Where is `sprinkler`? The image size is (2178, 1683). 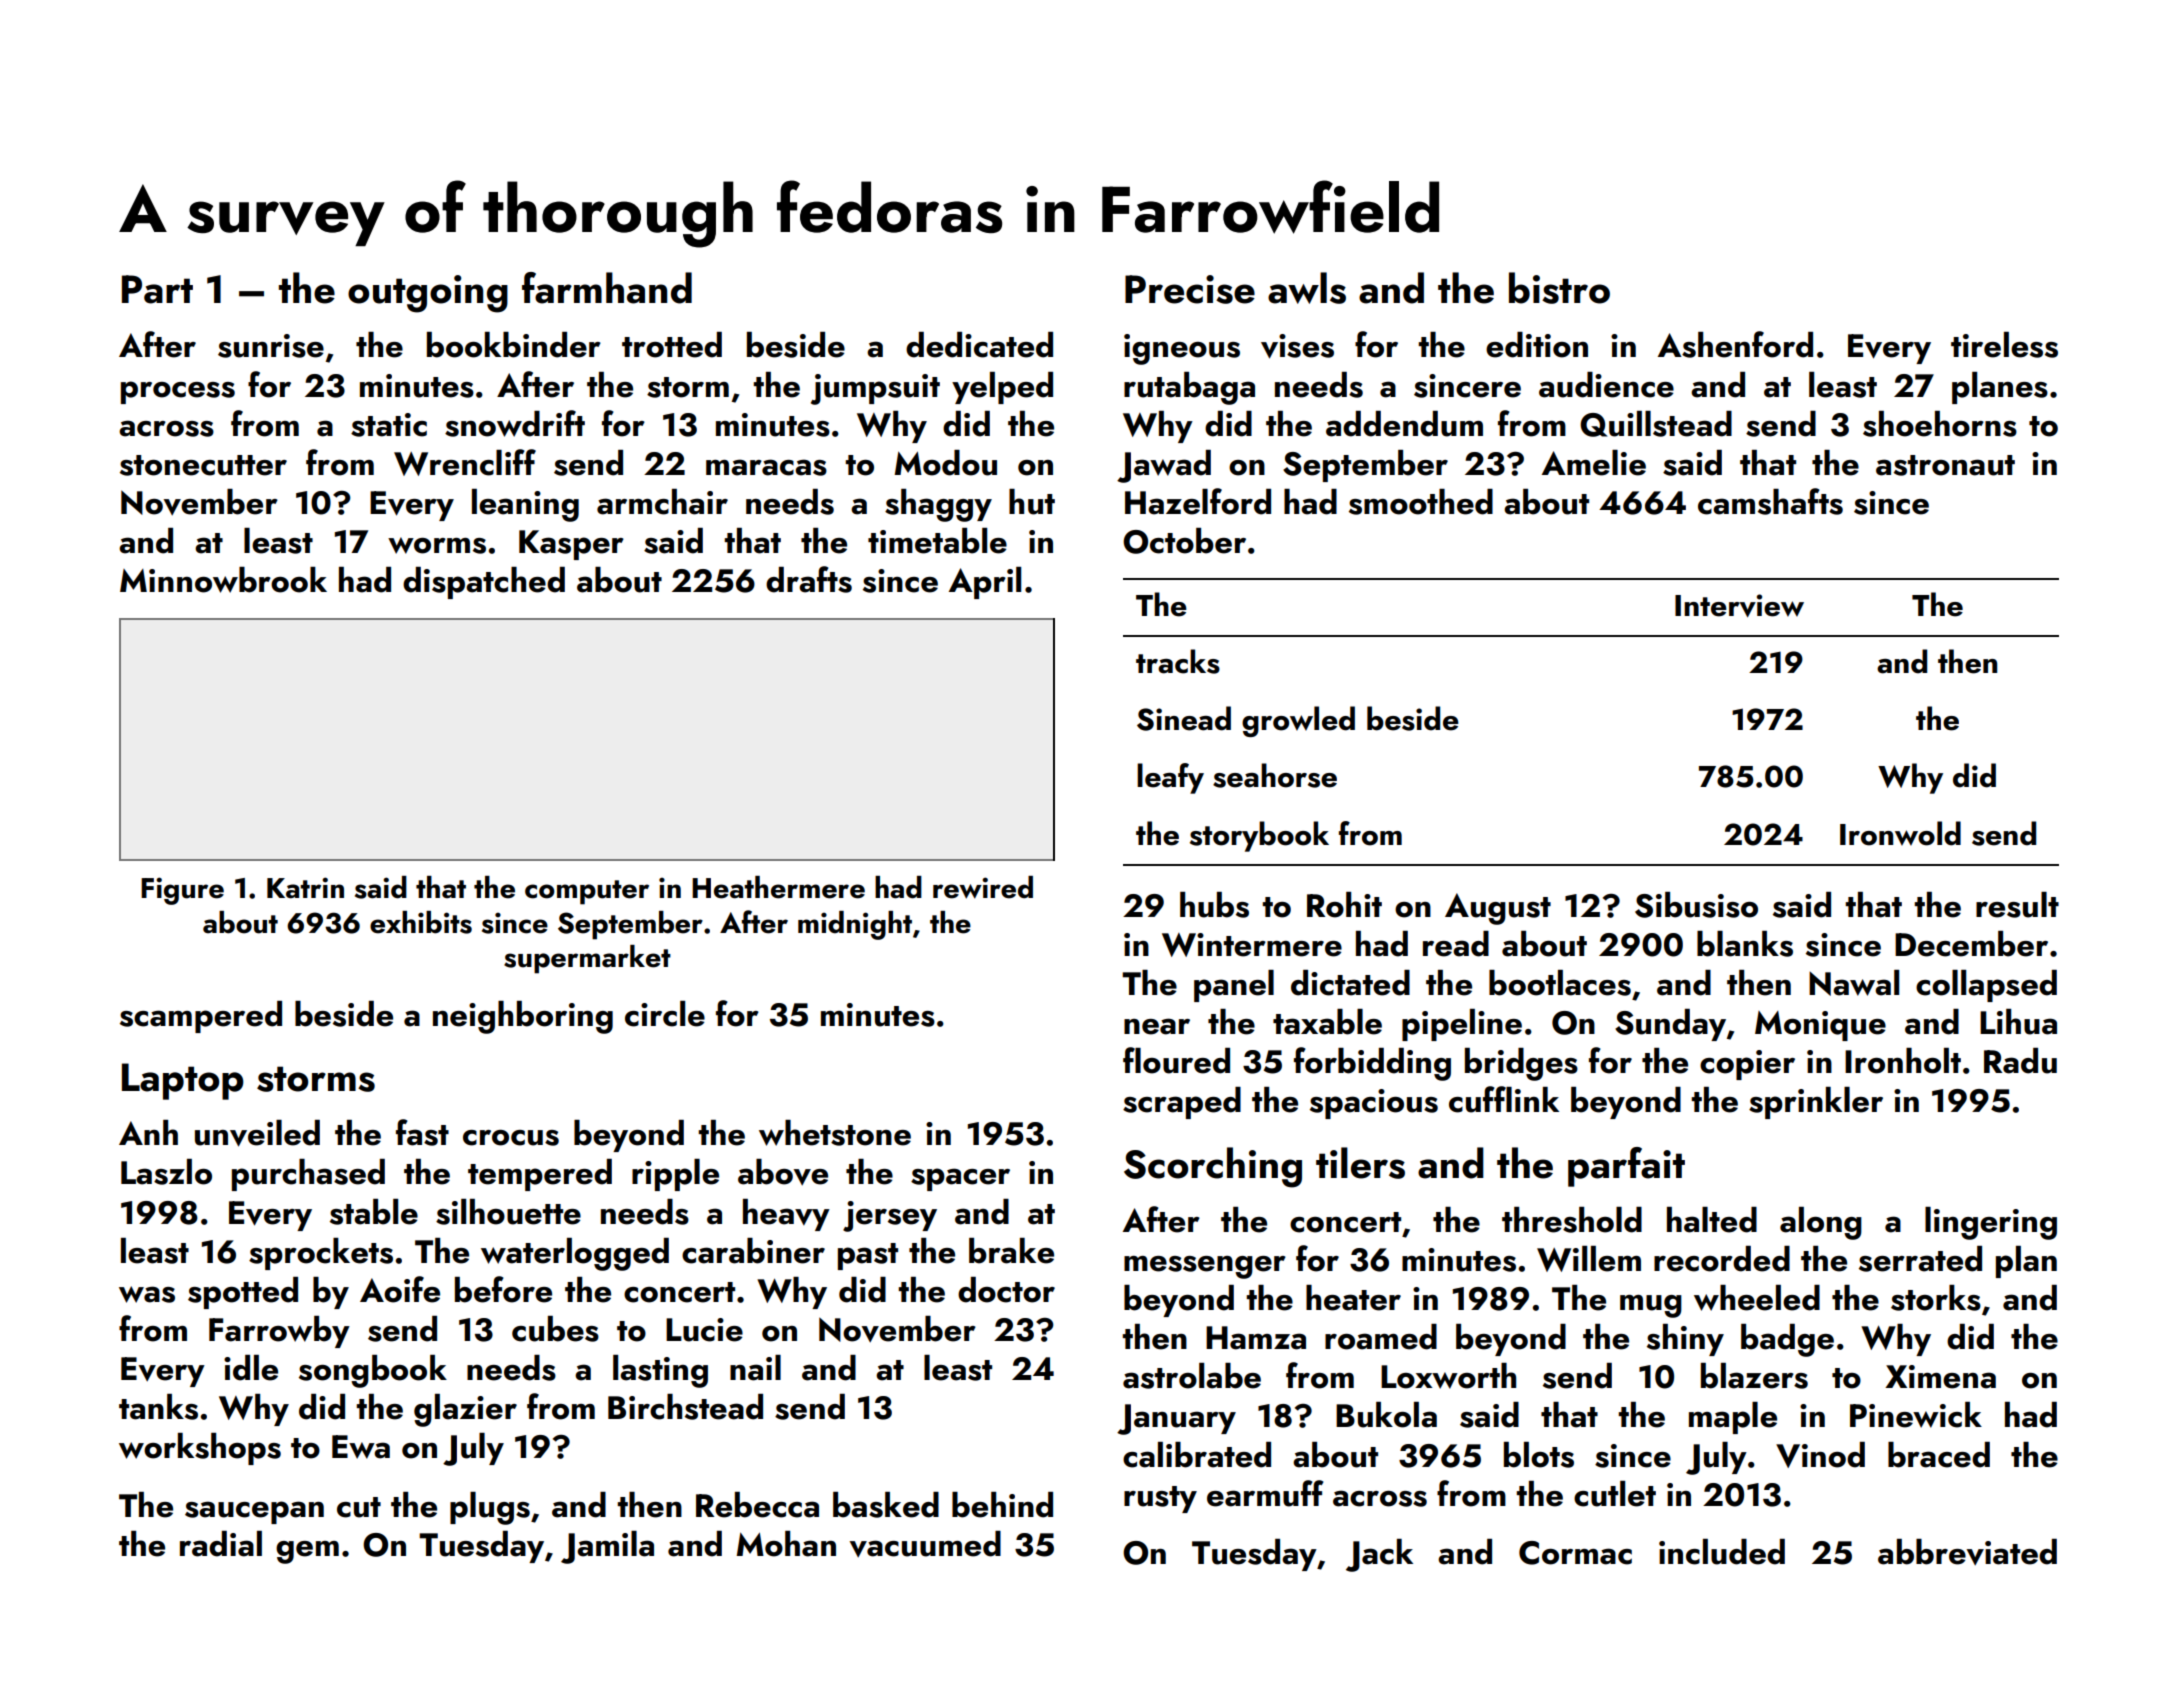
sprinkler is located at coordinates (1816, 1103).
